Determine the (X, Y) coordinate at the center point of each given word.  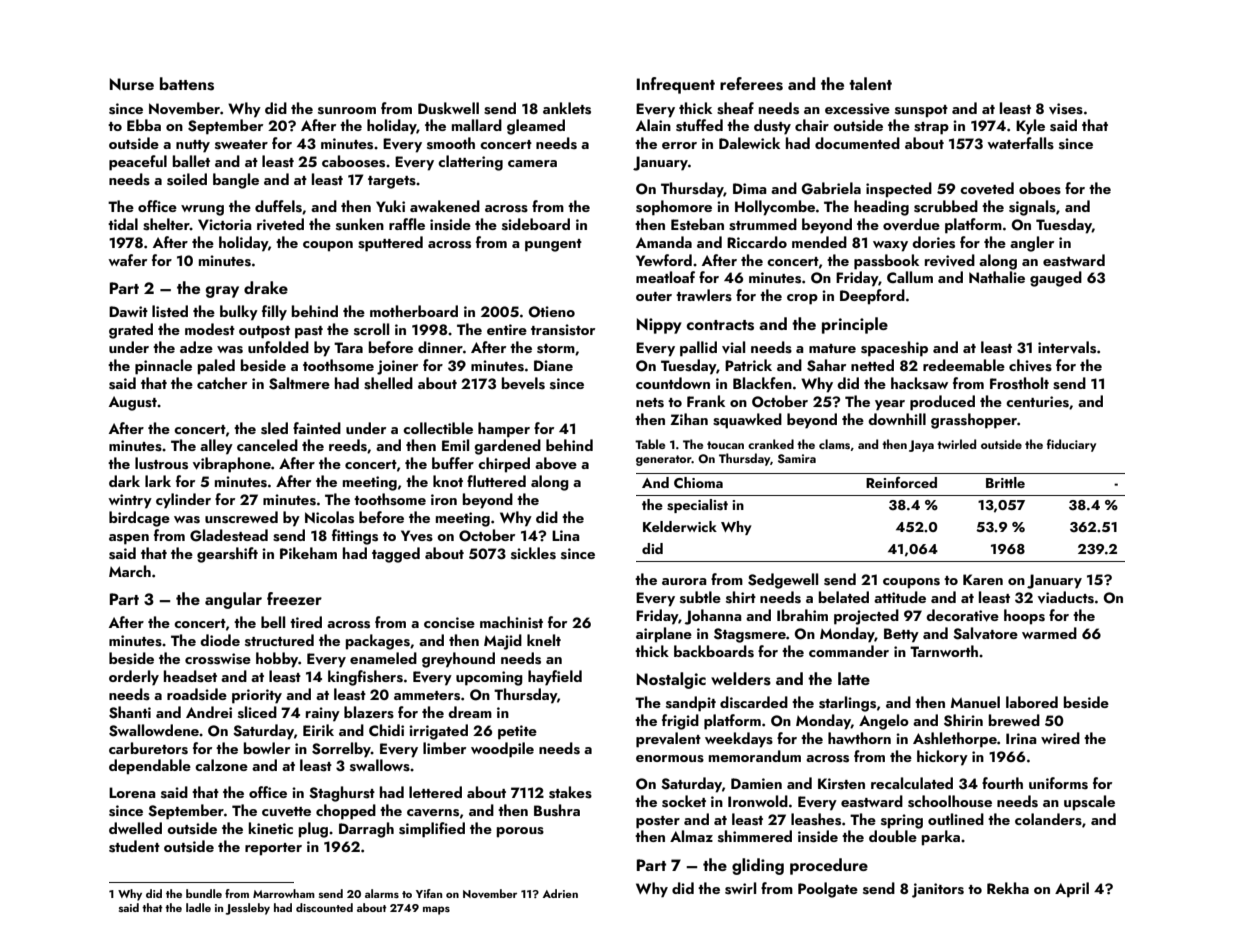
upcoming (489, 678)
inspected (899, 190)
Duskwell (448, 108)
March (130, 571)
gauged (1056, 279)
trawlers (704, 295)
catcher (222, 383)
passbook (886, 262)
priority (257, 696)
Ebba (144, 125)
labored (1032, 702)
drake (266, 287)
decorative (962, 615)
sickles (533, 553)
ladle (198, 907)
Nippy (659, 326)
